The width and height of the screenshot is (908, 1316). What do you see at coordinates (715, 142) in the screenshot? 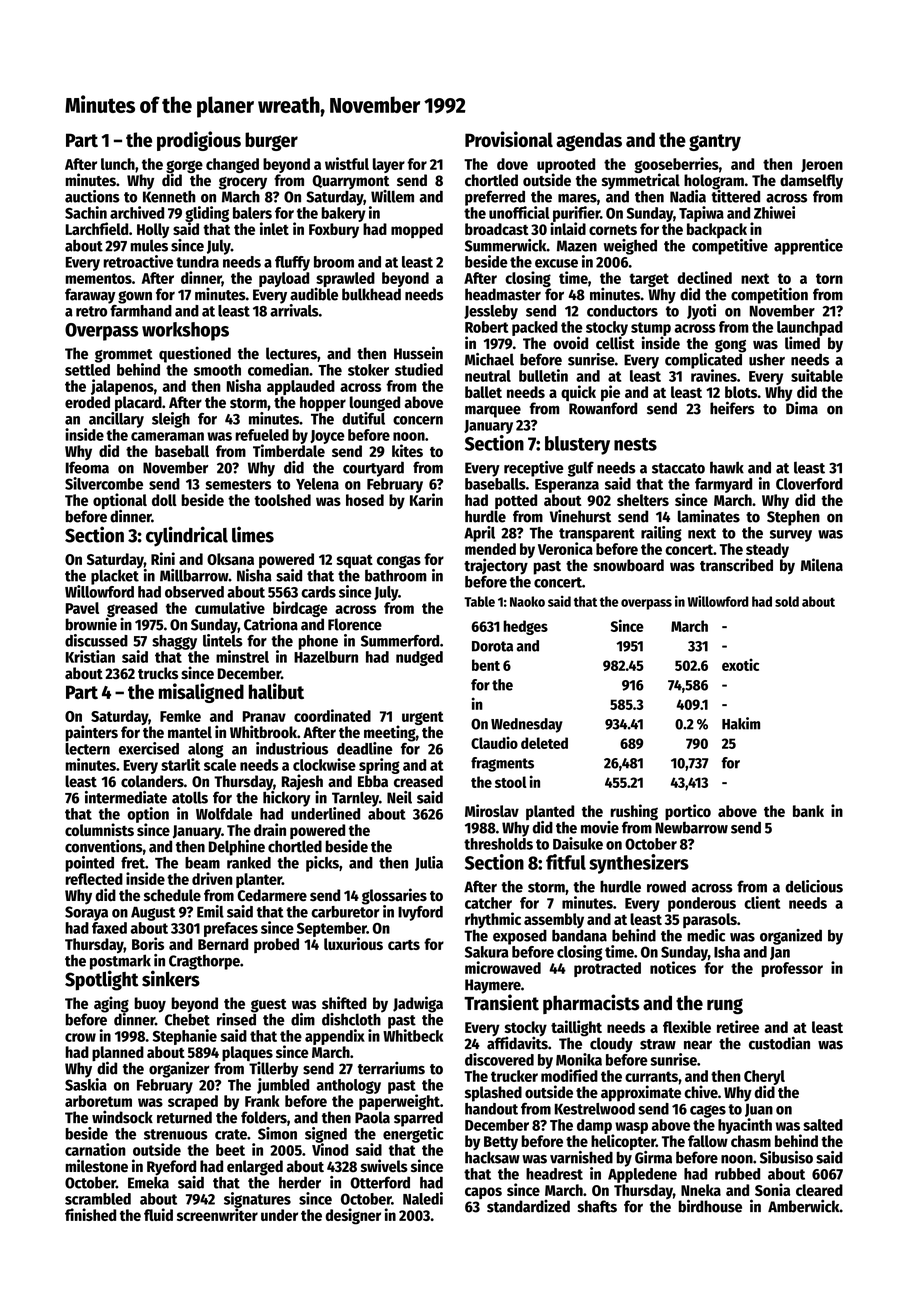
I see `gantry` at bounding box center [715, 142].
